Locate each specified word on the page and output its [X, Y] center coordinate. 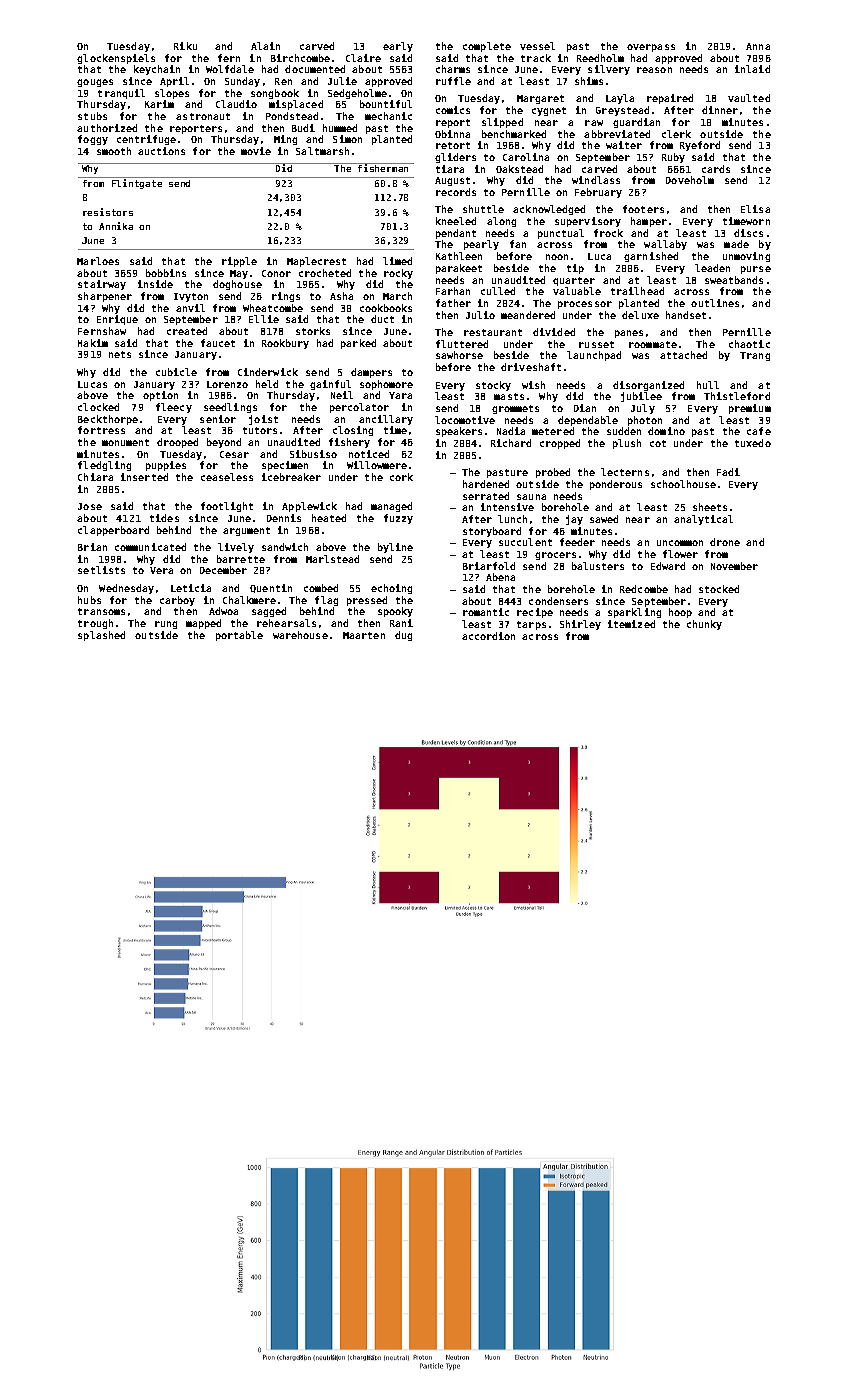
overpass [651, 48]
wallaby [665, 245]
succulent [525, 542]
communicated [150, 547]
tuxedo [753, 443]
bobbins [166, 273]
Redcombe [644, 589]
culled [498, 291]
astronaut [203, 116]
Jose [90, 506]
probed [553, 473]
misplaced [296, 105]
